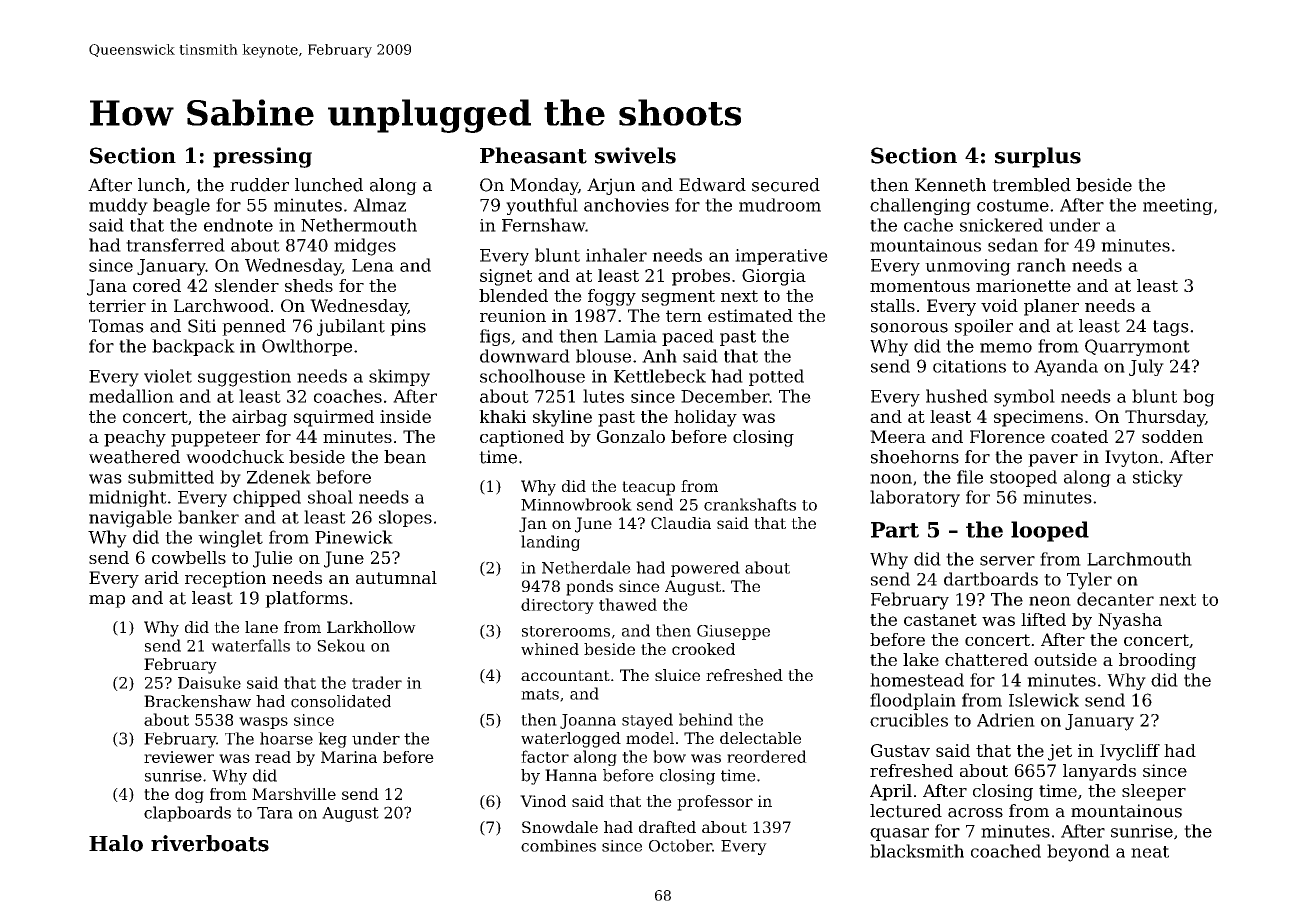 The height and width of the image is (924, 1308). I want to click on swivels, so click(635, 155).
